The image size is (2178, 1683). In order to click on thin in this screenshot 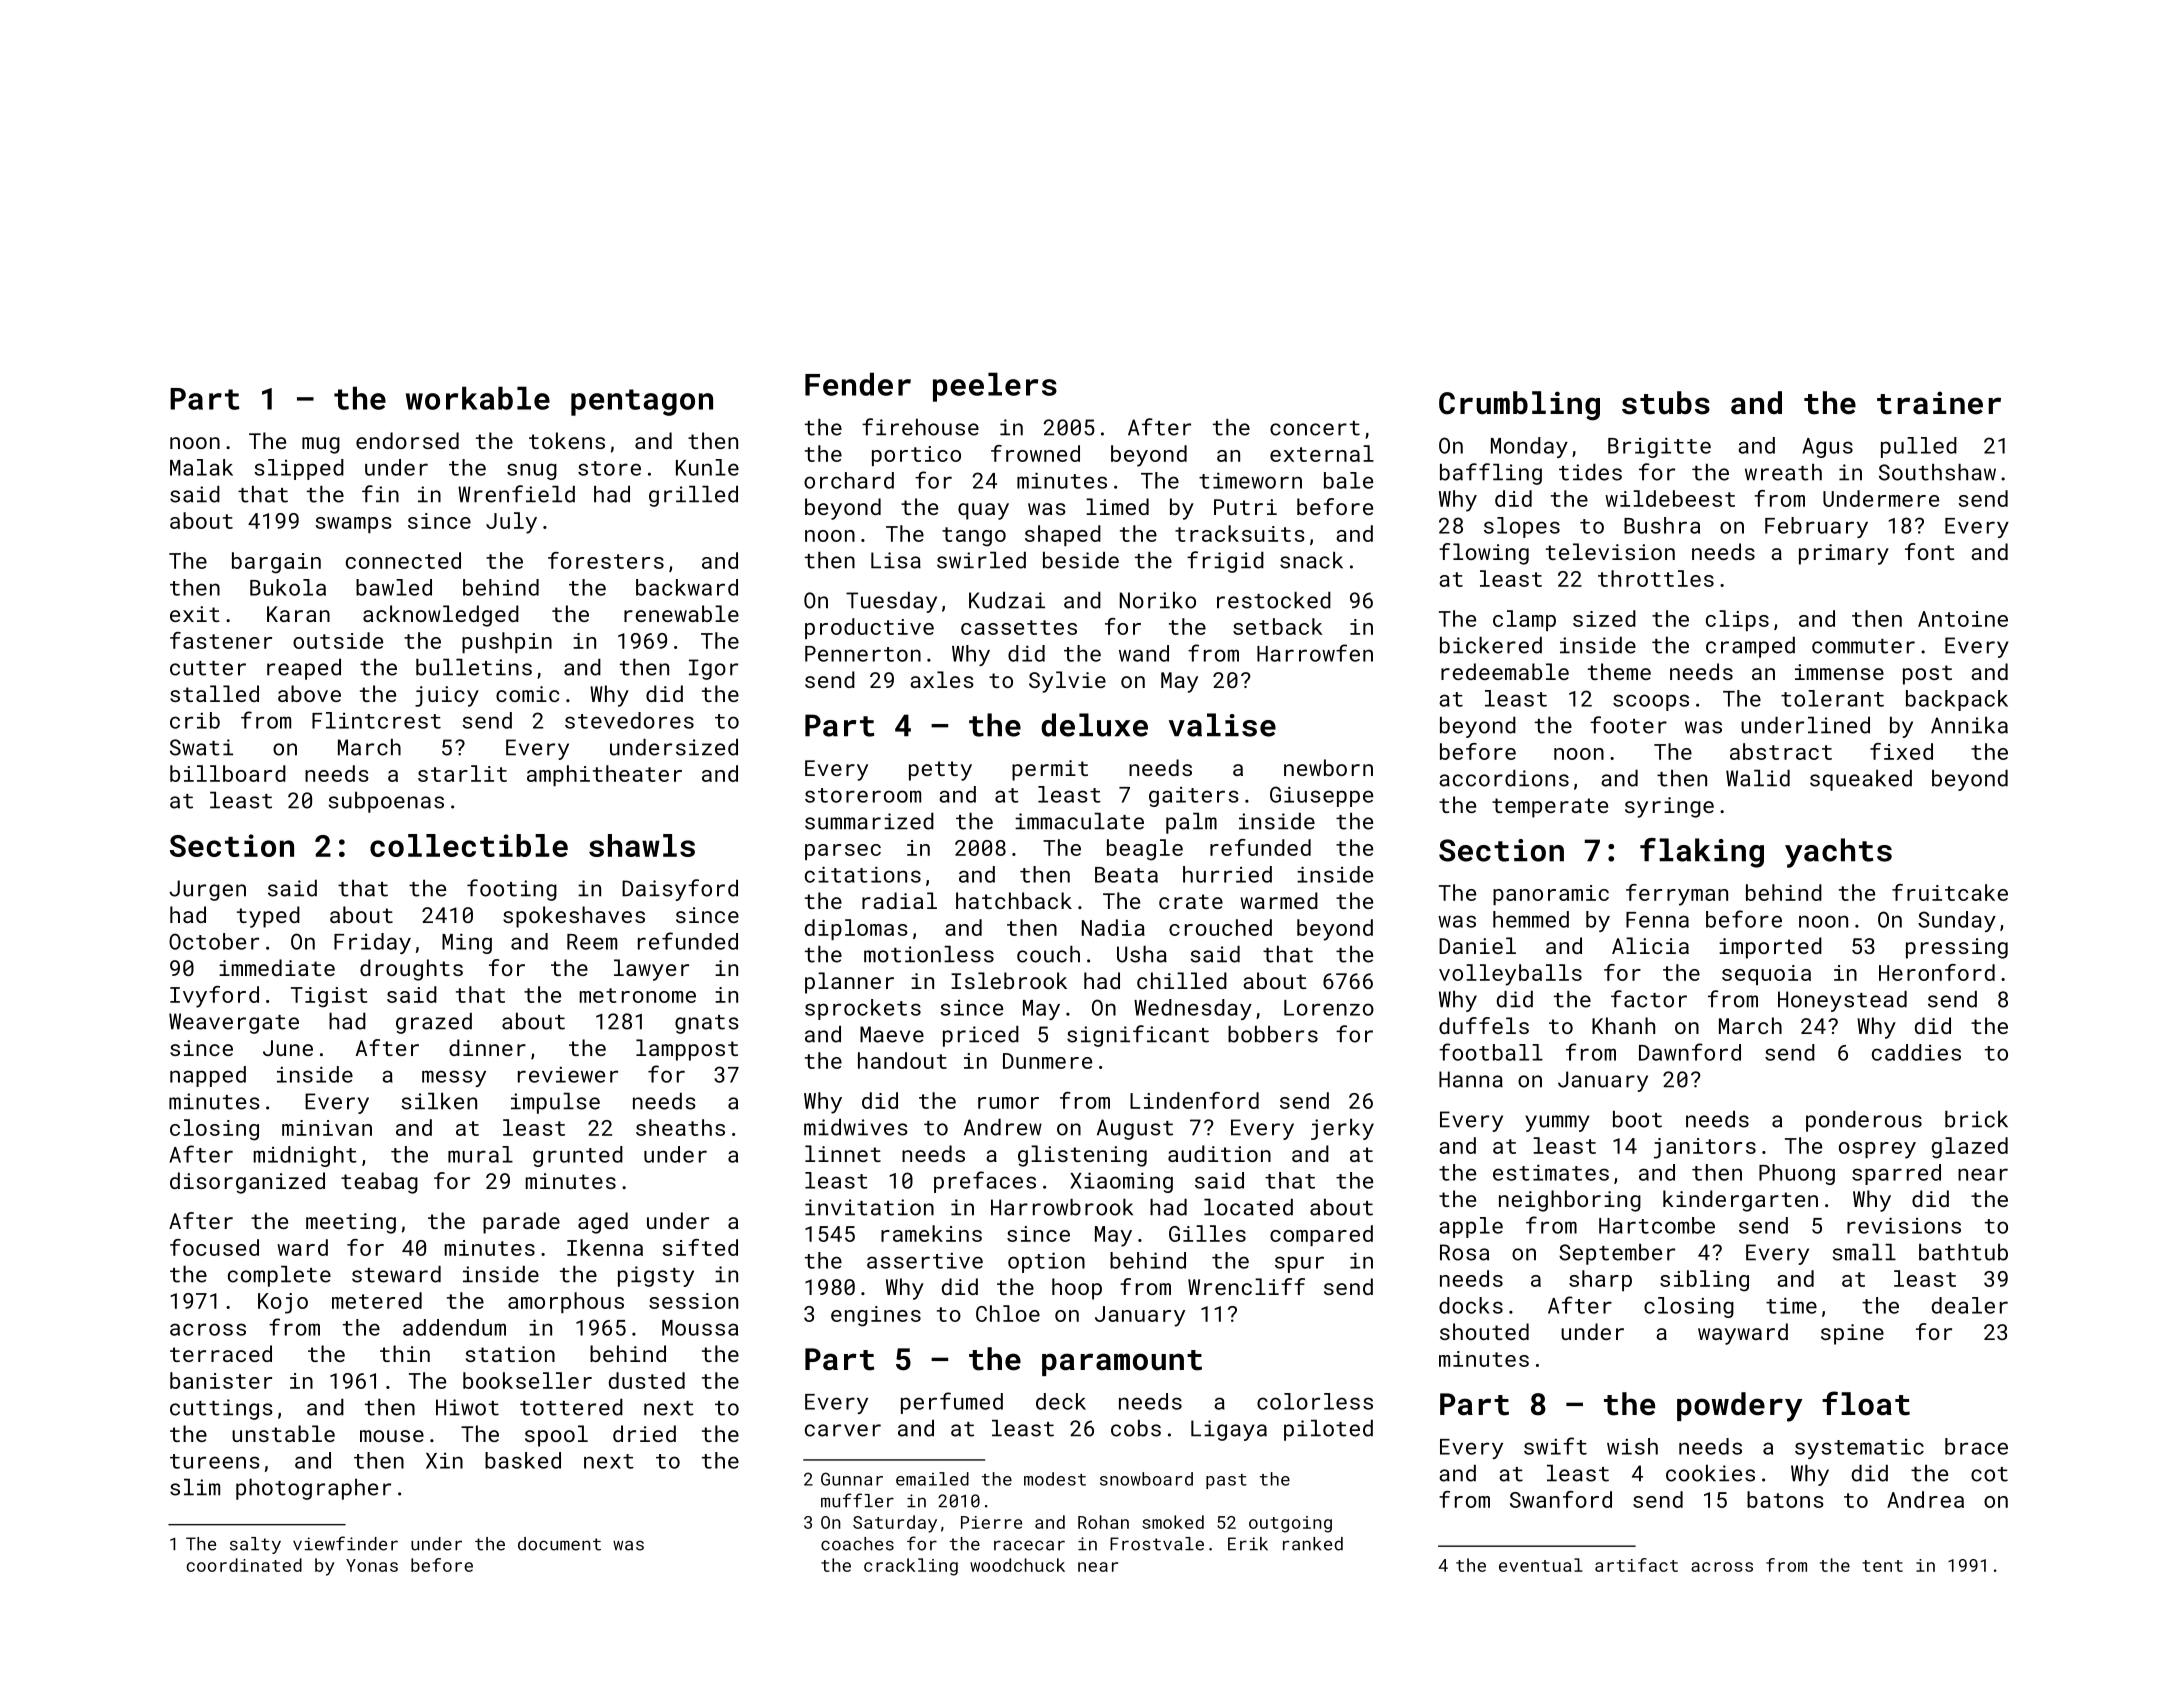, I will do `click(405, 1353)`.
